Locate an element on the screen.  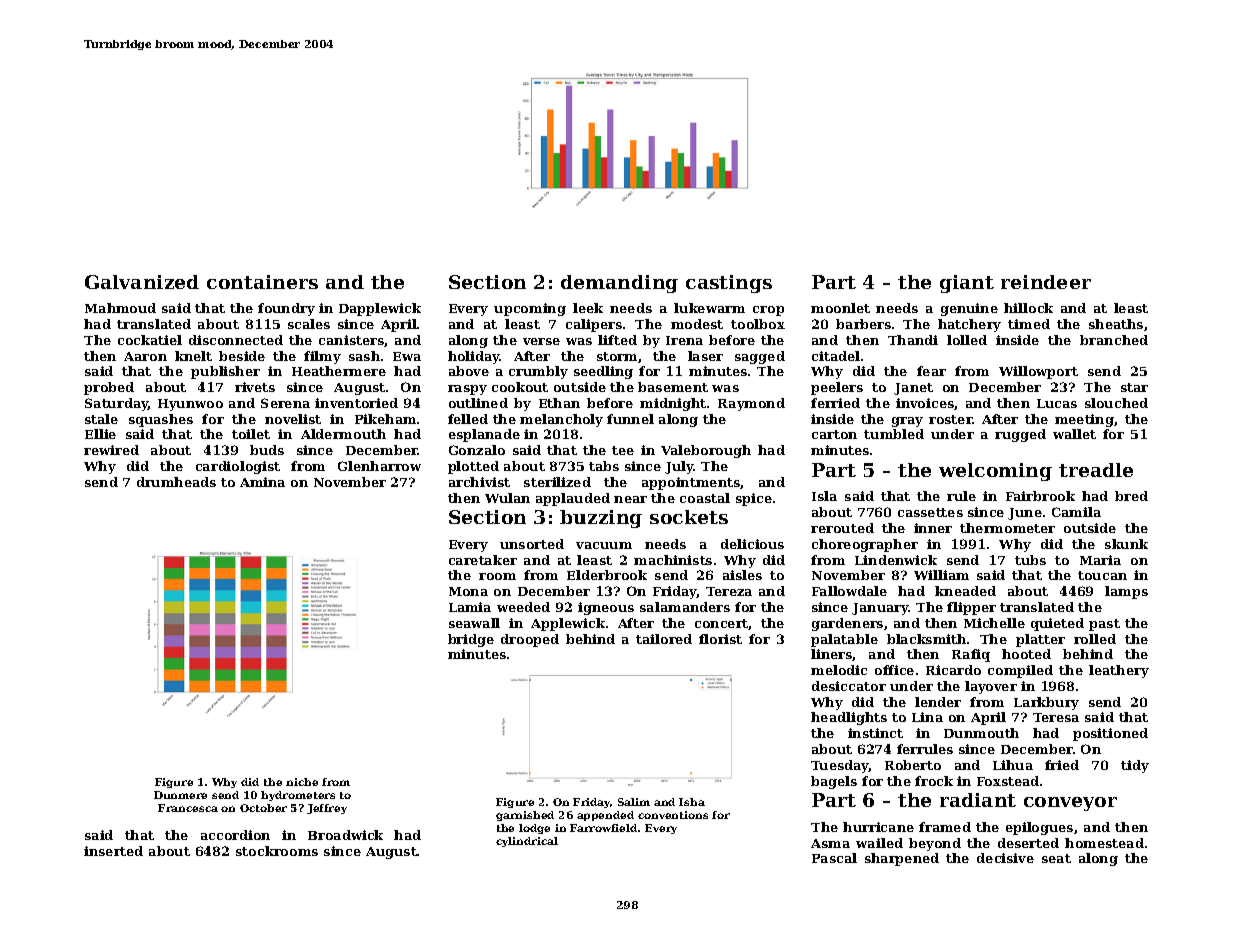
Glenharrow is located at coordinates (379, 466).
